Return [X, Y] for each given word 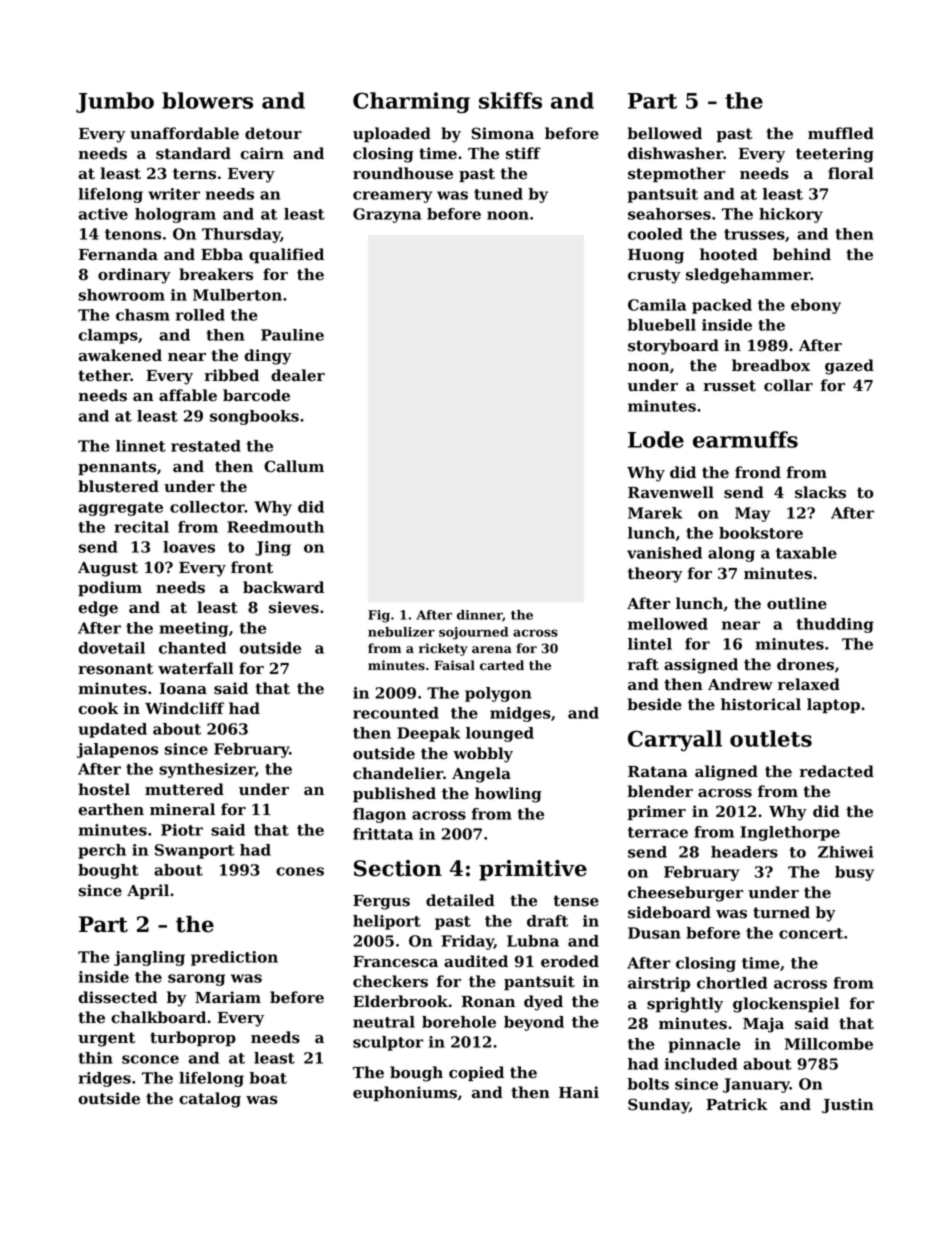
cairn [262, 153]
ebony [816, 306]
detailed [460, 900]
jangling [149, 958]
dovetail [111, 648]
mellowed [668, 624]
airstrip [659, 984]
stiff [523, 153]
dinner [480, 616]
